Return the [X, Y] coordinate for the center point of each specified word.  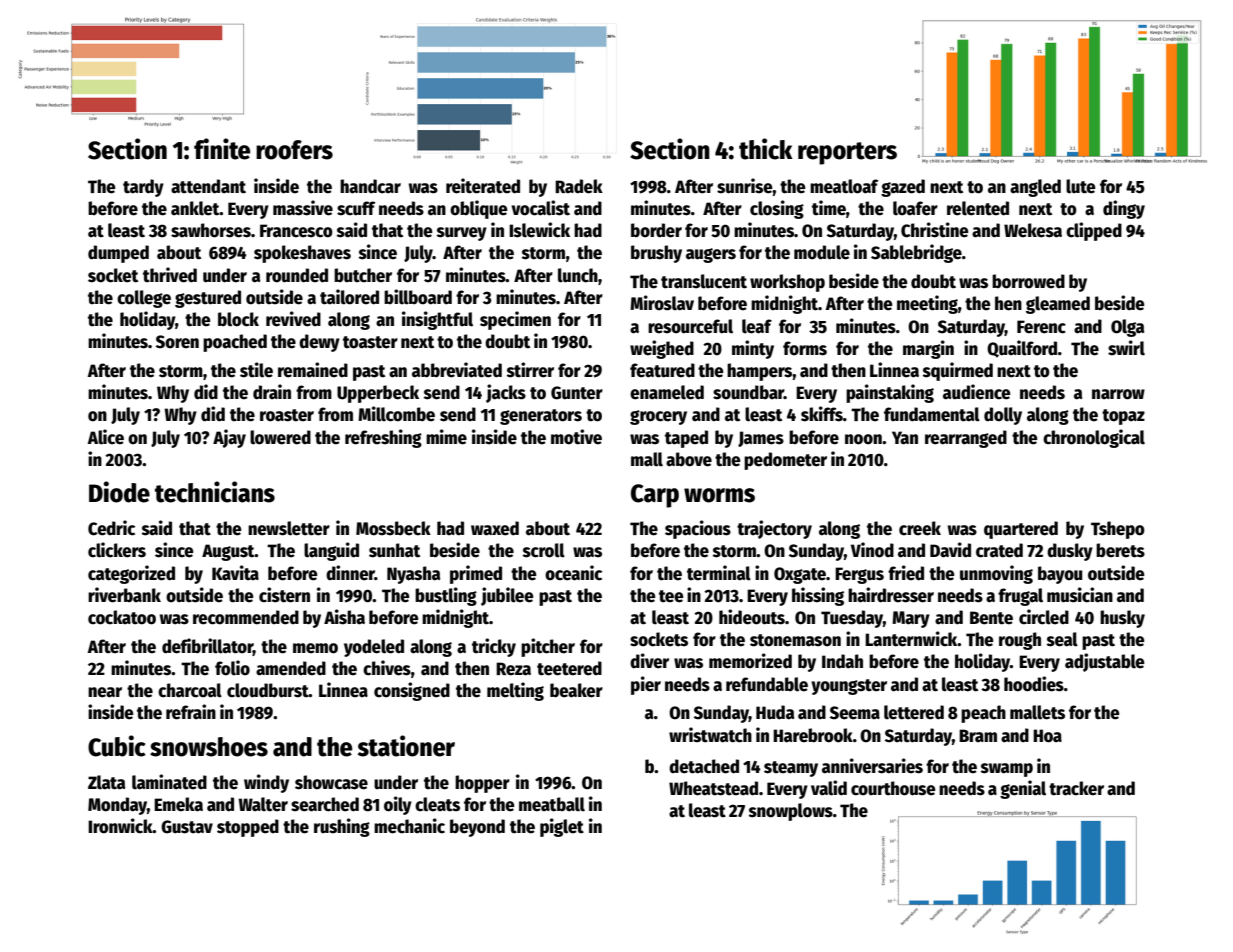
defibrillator [207, 647]
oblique [478, 209]
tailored [349, 297]
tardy [143, 188]
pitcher [548, 647]
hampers [760, 372]
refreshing [383, 438]
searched [325, 804]
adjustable [1104, 662]
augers [711, 255]
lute [1080, 186]
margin [928, 349]
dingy [1124, 209]
